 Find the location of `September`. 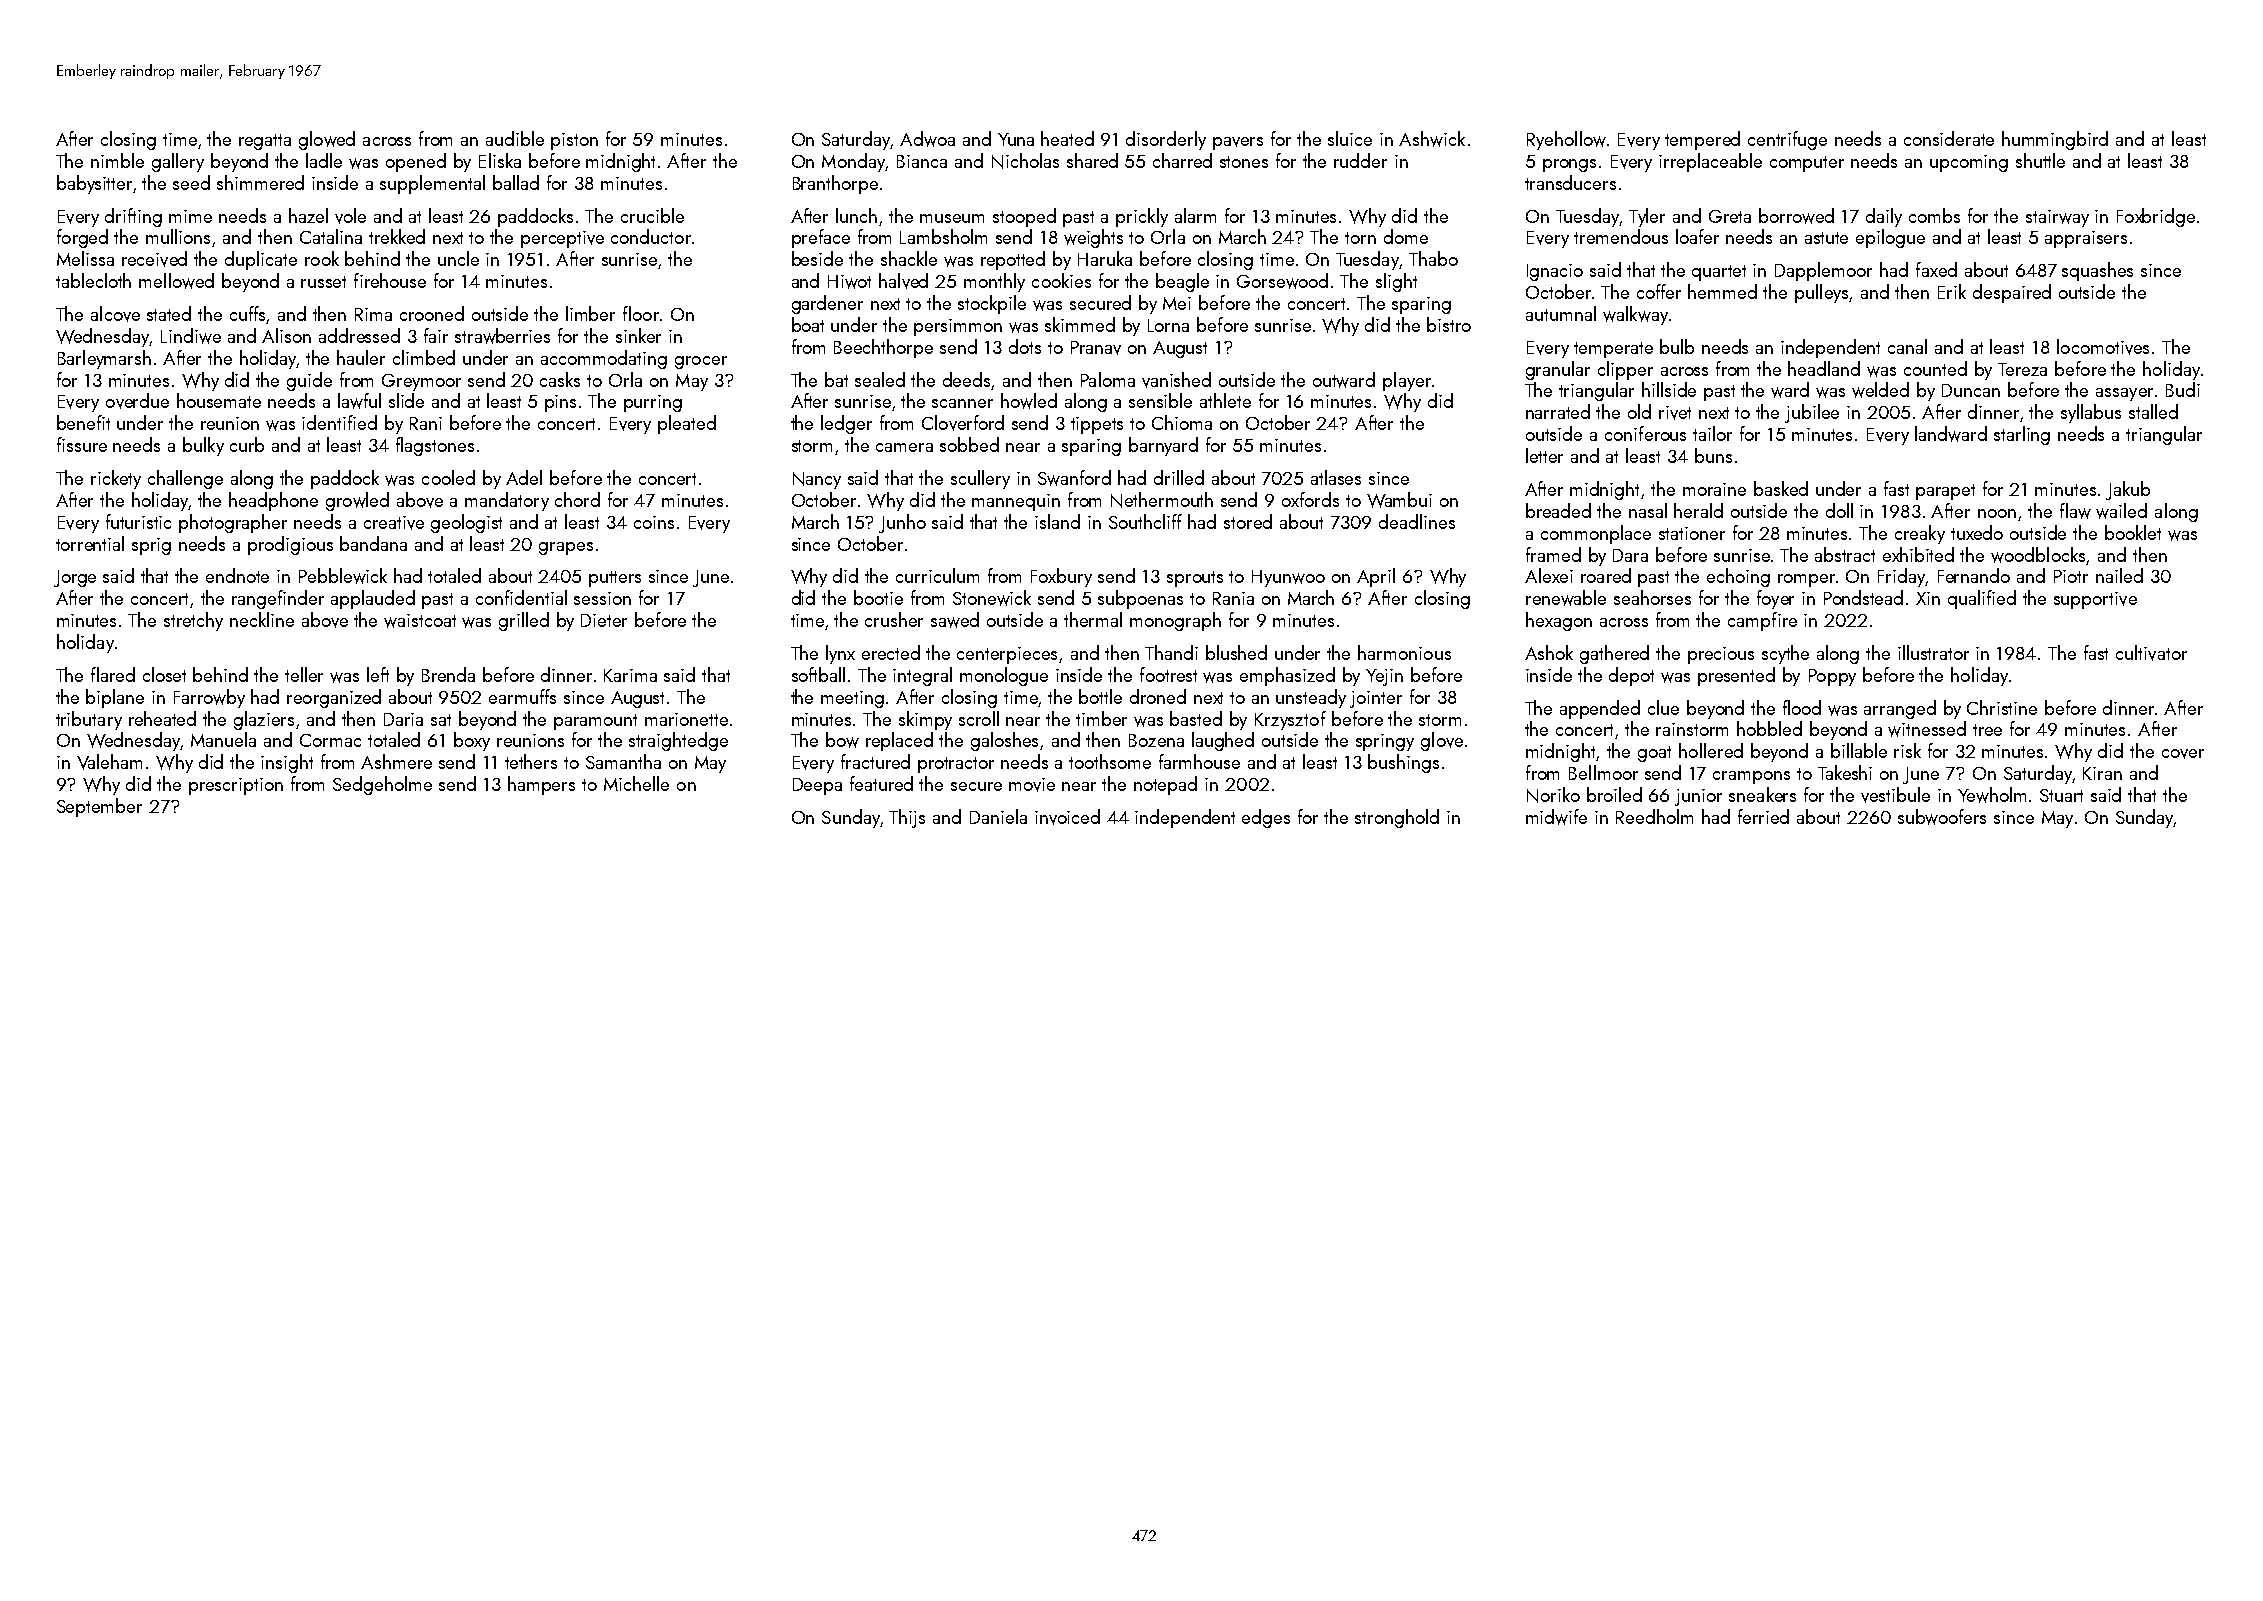

September is located at coordinates (99, 807).
